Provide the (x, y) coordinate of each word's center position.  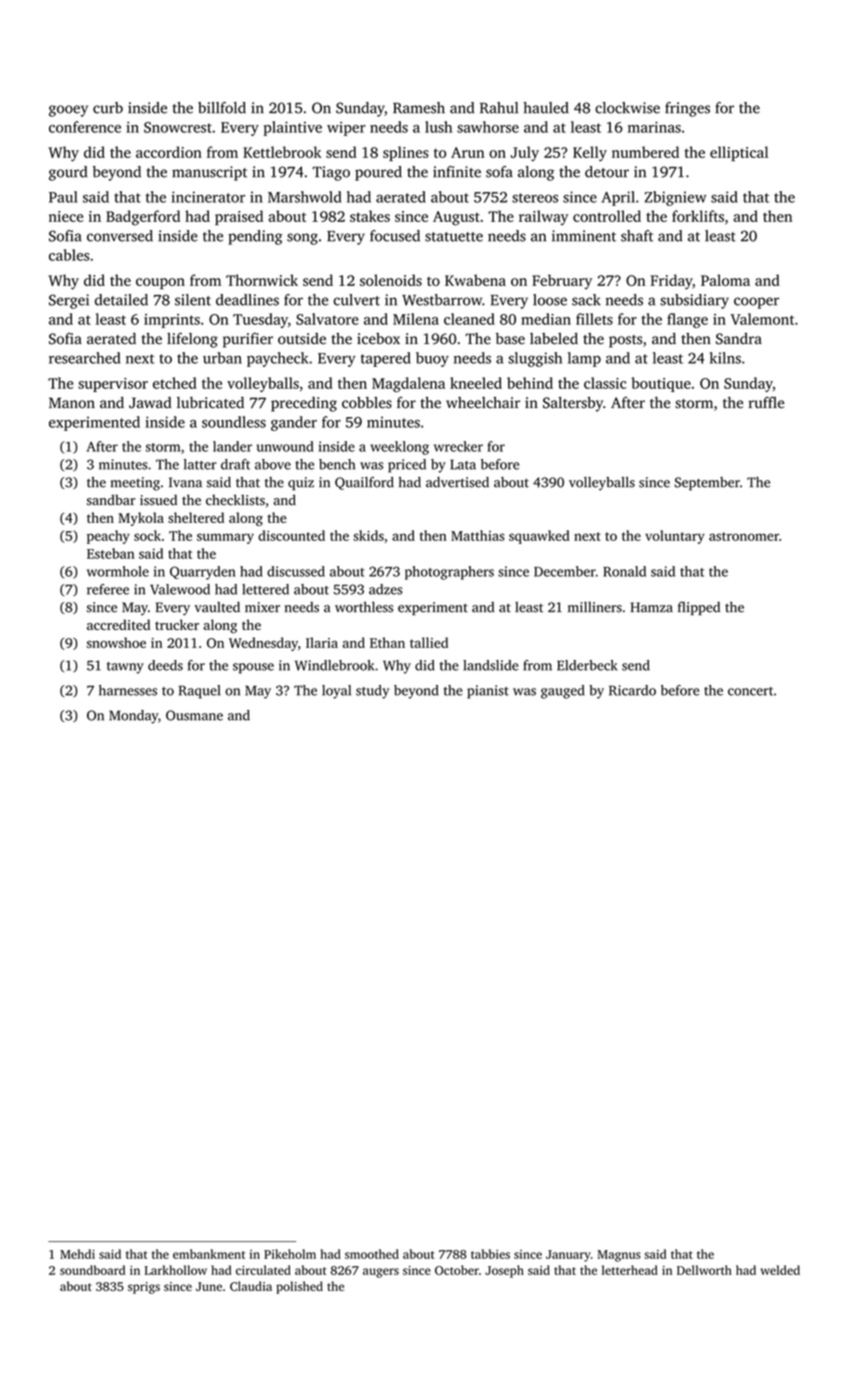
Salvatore (327, 319)
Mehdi (77, 1254)
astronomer (744, 536)
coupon (160, 283)
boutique (661, 384)
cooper (756, 303)
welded (780, 1270)
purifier (248, 340)
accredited (118, 624)
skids (368, 535)
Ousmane (194, 715)
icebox (378, 339)
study (372, 692)
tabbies (490, 1254)
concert (750, 691)
